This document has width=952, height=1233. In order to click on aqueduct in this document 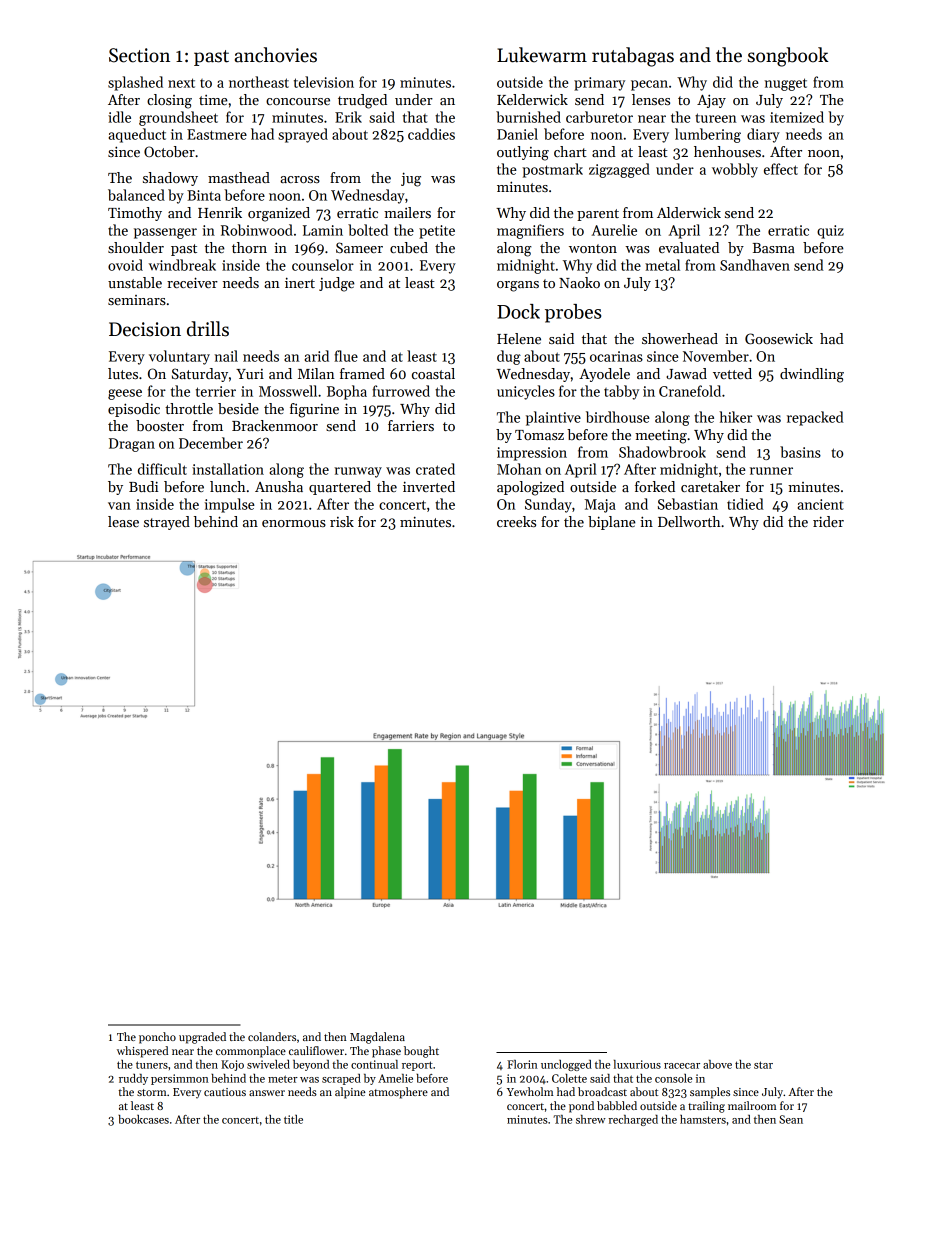, I will do `click(137, 135)`.
